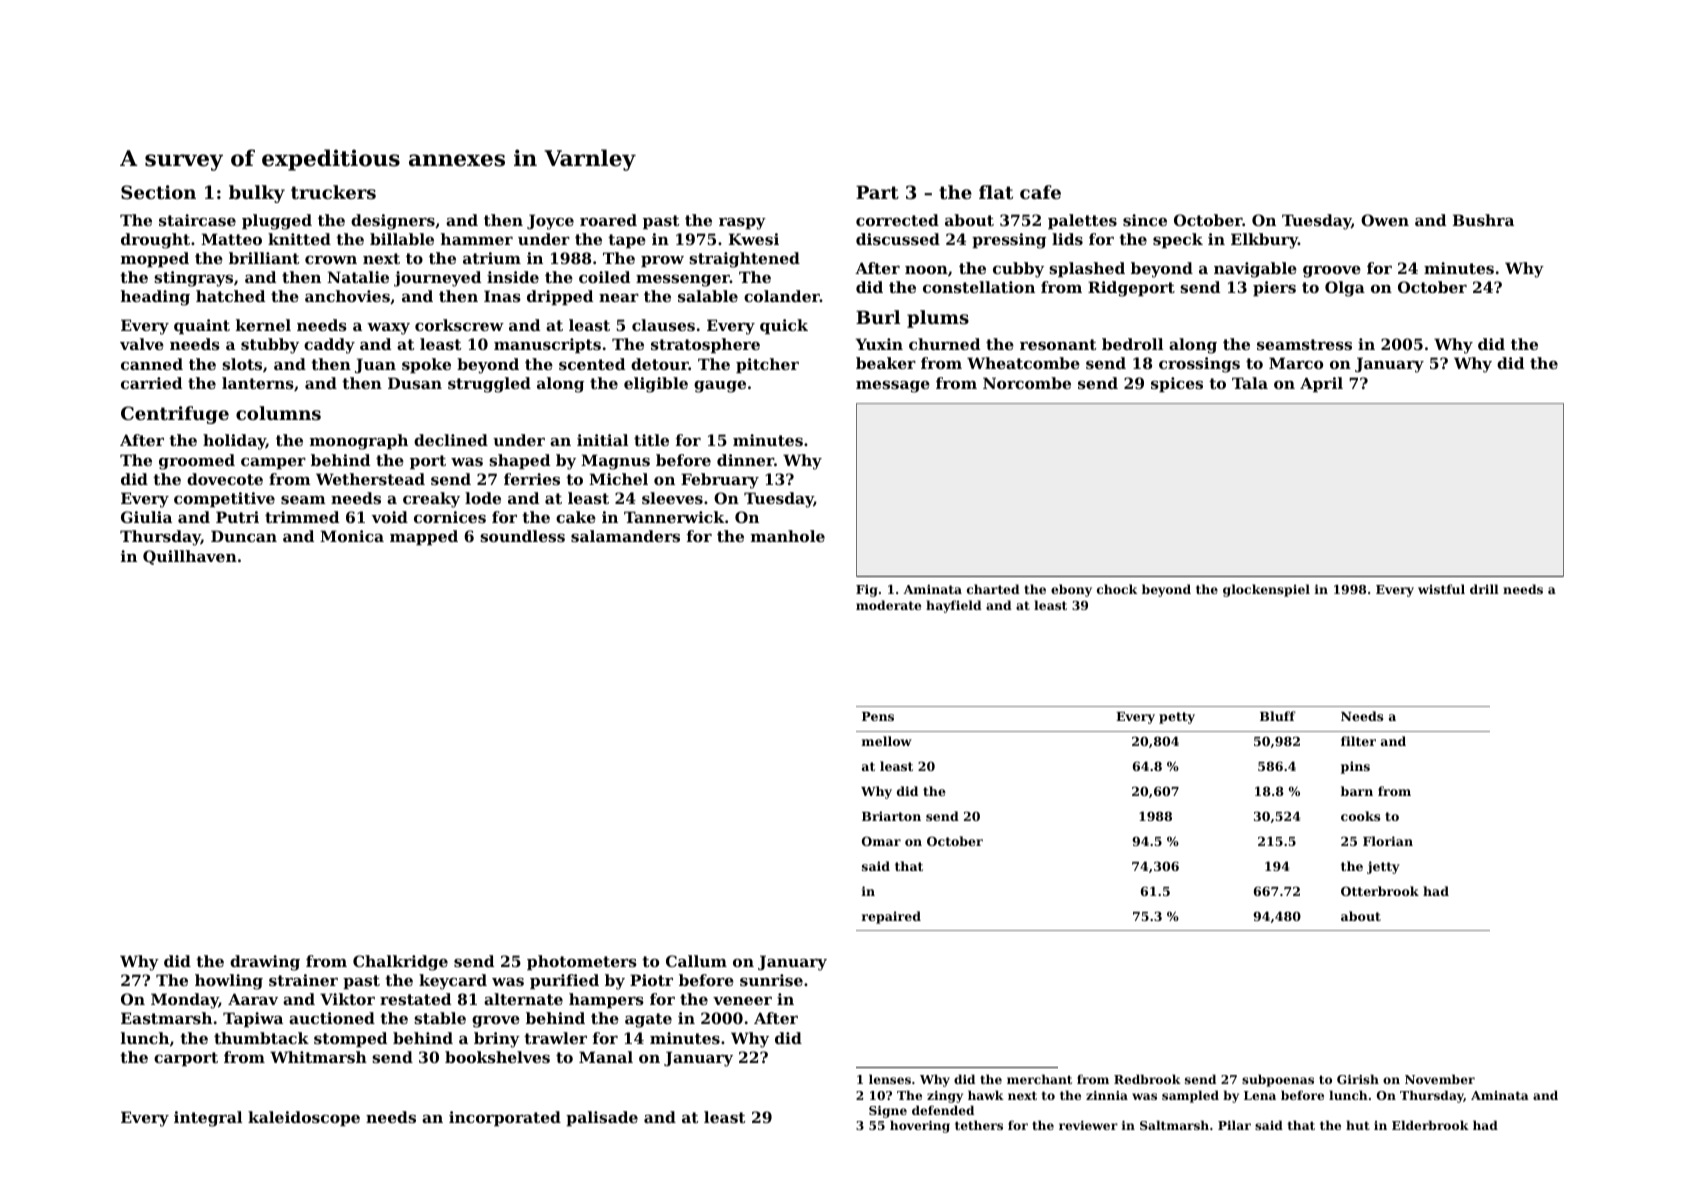 Image resolution: width=1684 pixels, height=1190 pixels. Describe the element at coordinates (954, 606) in the image. I see `hayfield` at that location.
